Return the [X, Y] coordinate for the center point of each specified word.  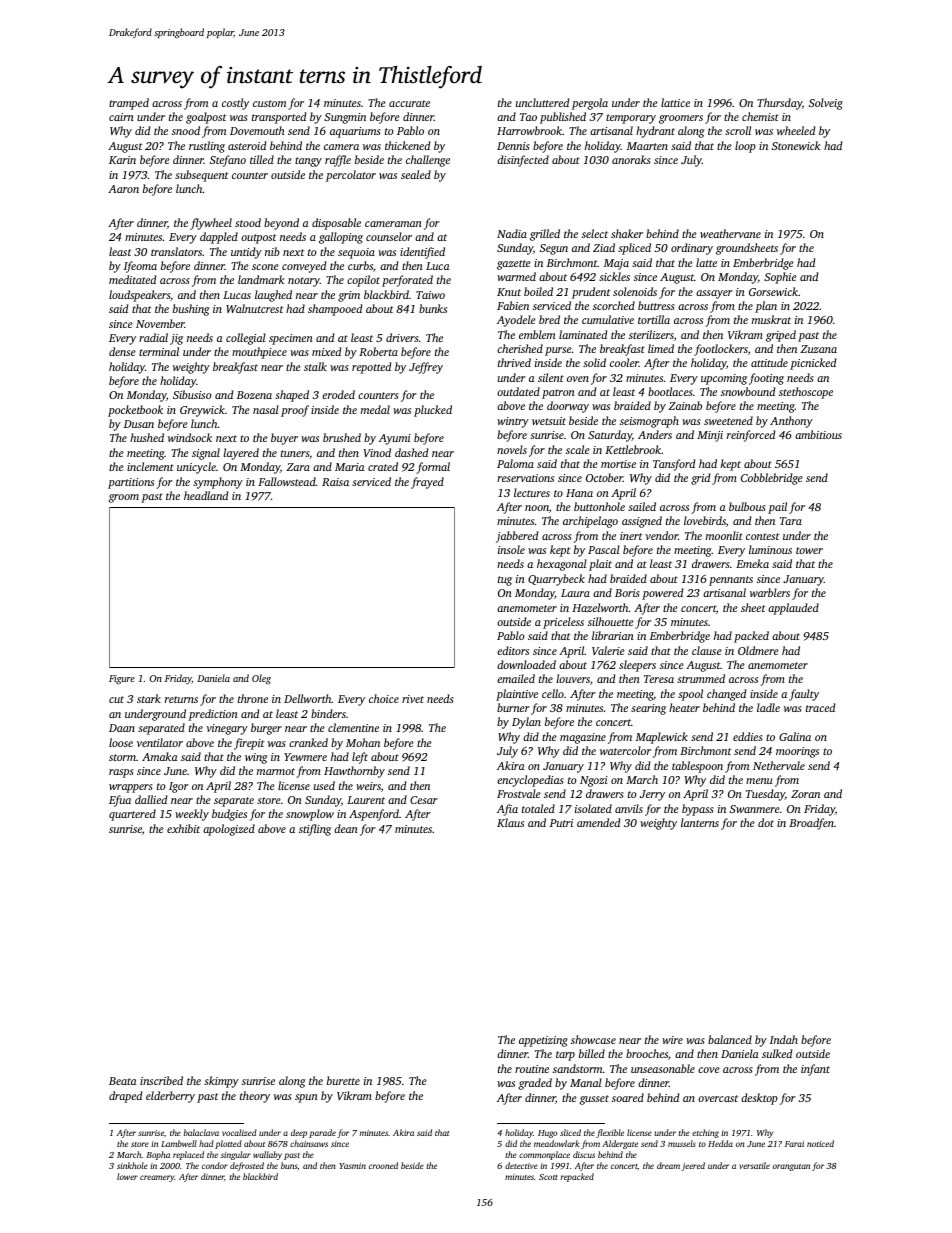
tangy [308, 162]
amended [598, 822]
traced [820, 707]
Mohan [363, 742]
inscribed [161, 1080]
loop [745, 147]
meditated [132, 279]
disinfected [523, 161]
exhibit [183, 828]
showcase [593, 1039]
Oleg [261, 679]
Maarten [647, 146]
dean [346, 828]
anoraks [631, 159]
